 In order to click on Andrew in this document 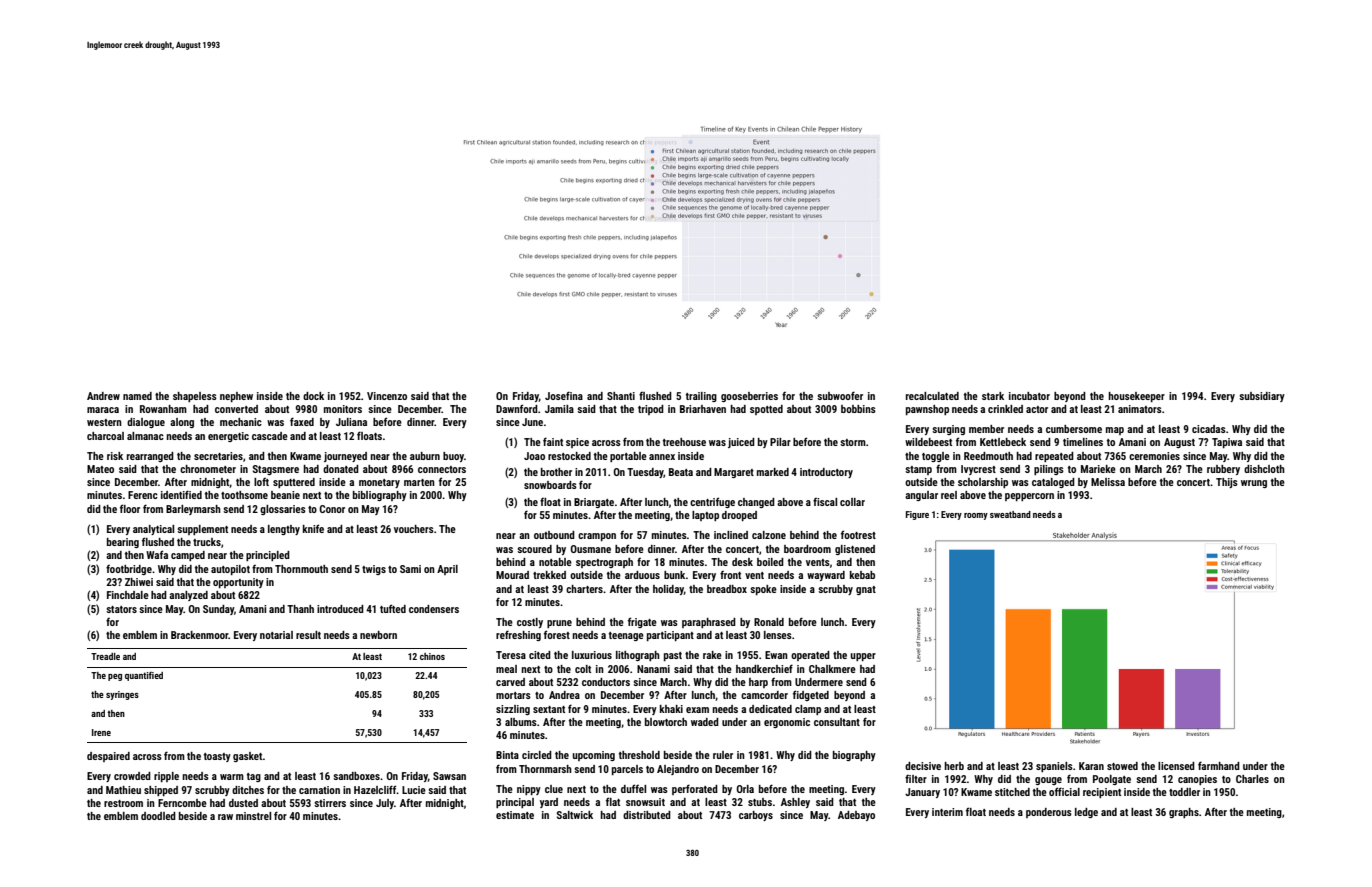, I will do `click(103, 396)`.
